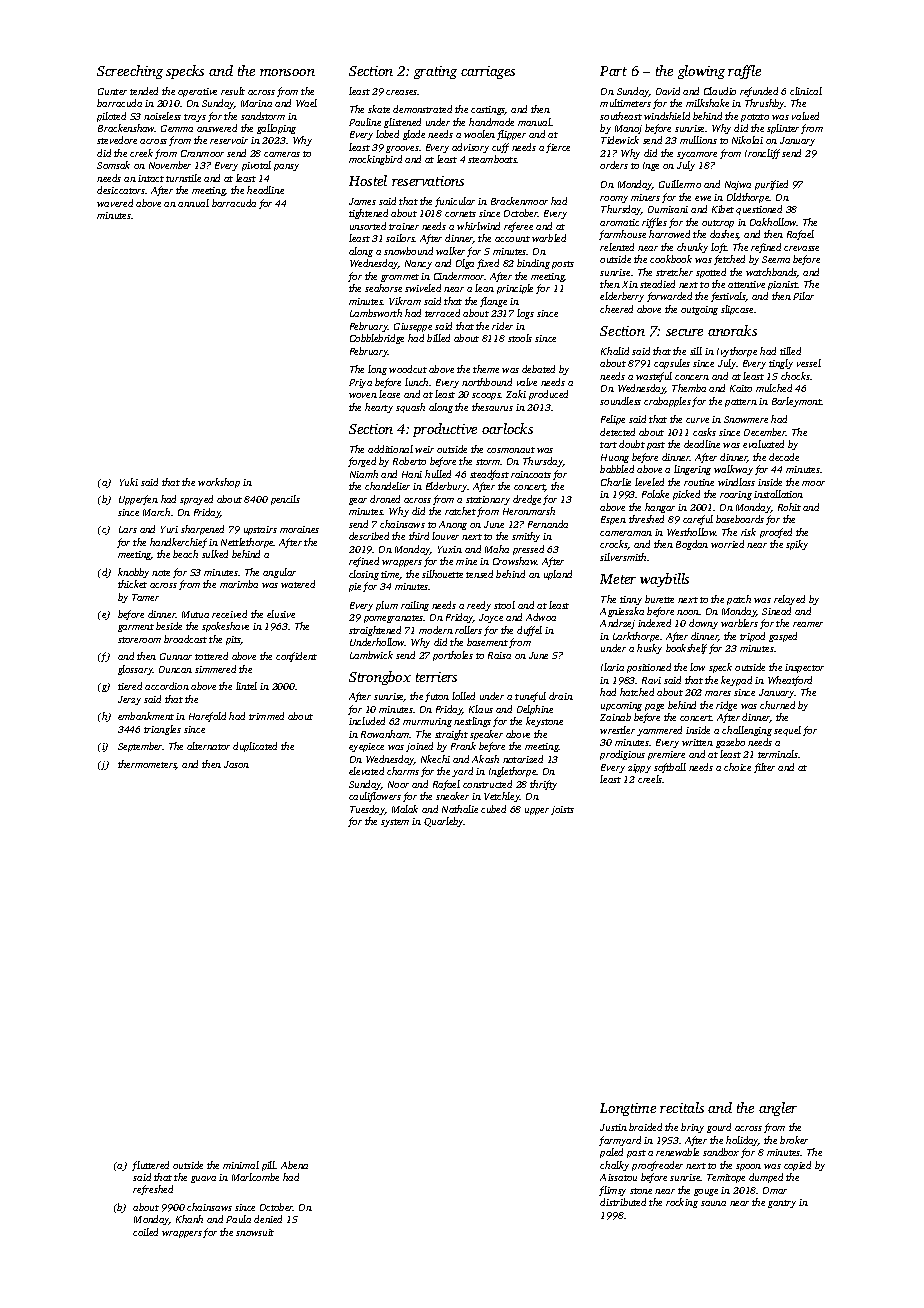 Image resolution: width=924 pixels, height=1308 pixels. I want to click on snowsuit, so click(255, 1232).
